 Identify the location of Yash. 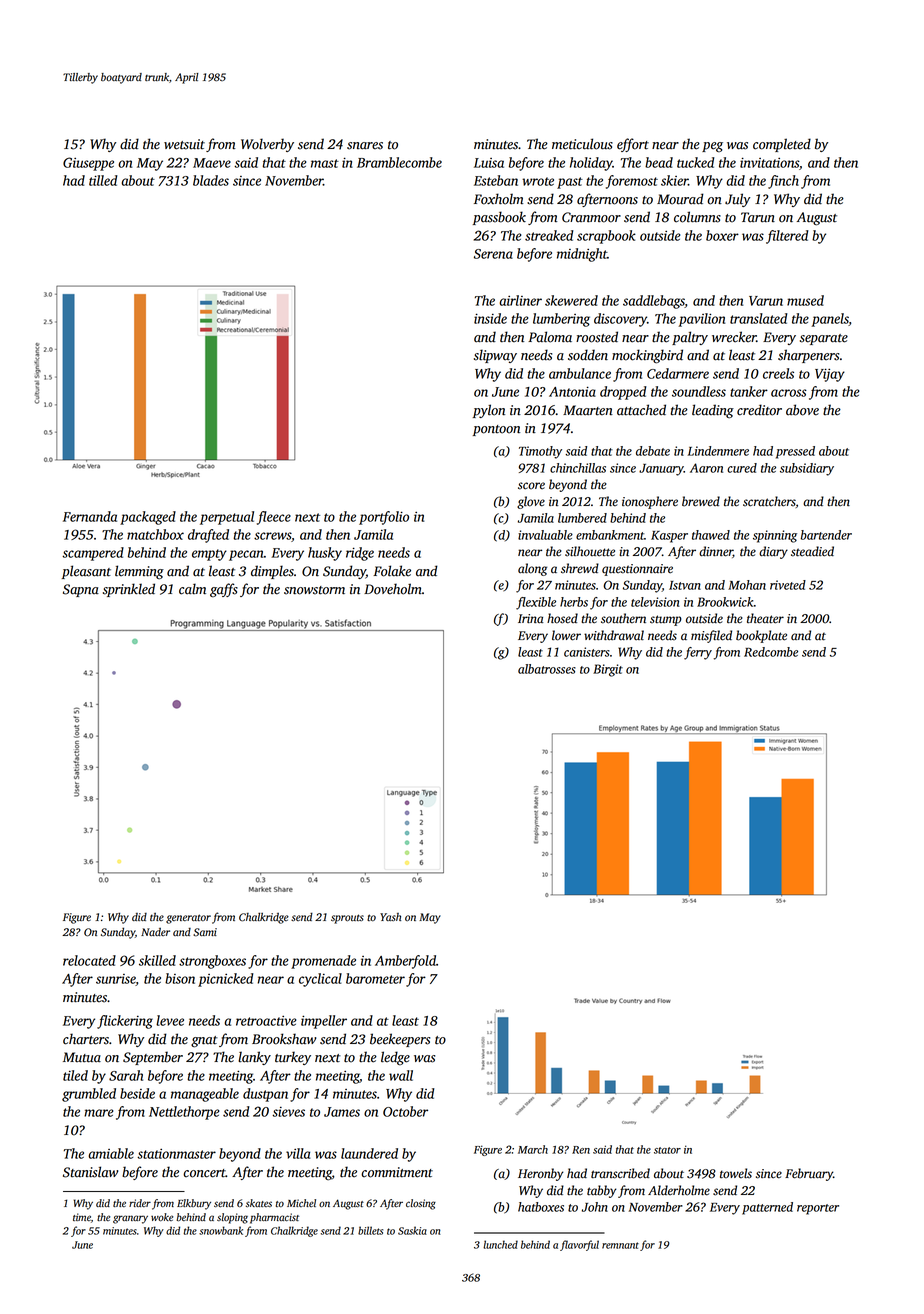
(390, 917).
